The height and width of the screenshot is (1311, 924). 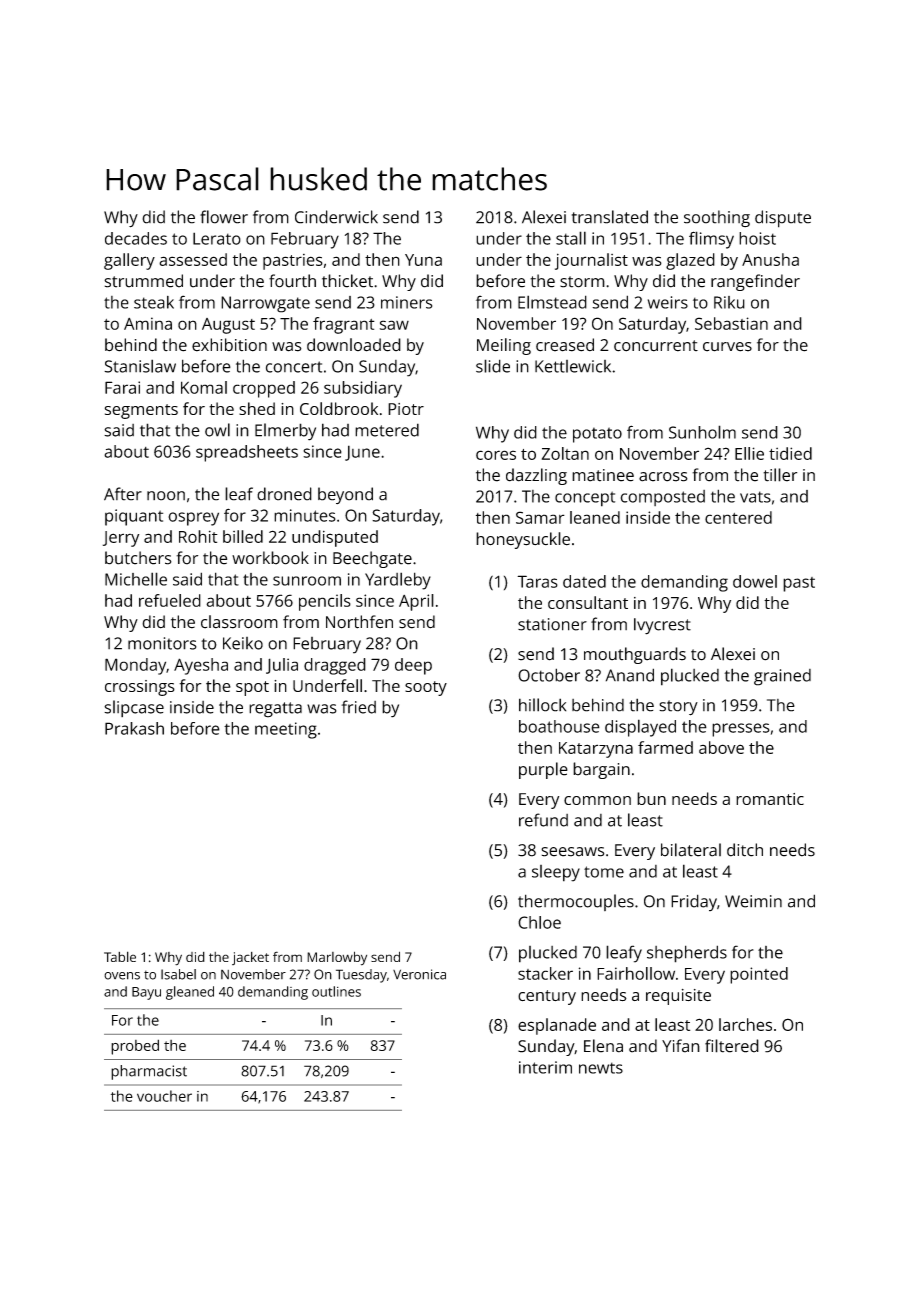 I want to click on voucher, so click(x=164, y=1096).
